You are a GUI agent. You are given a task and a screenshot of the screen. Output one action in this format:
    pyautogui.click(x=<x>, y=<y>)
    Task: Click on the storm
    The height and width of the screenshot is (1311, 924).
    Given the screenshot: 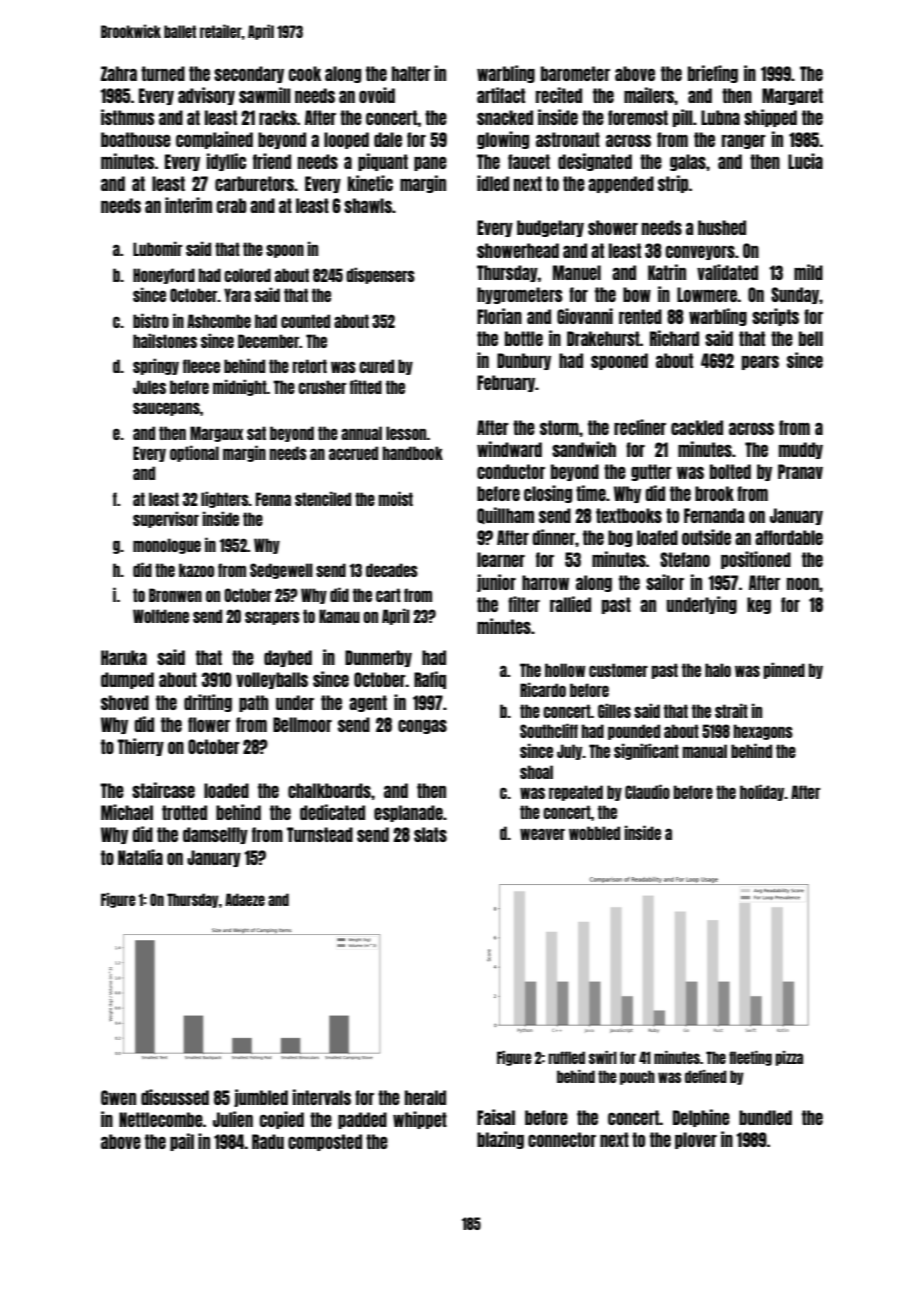 What is the action you would take?
    pyautogui.click(x=559, y=427)
